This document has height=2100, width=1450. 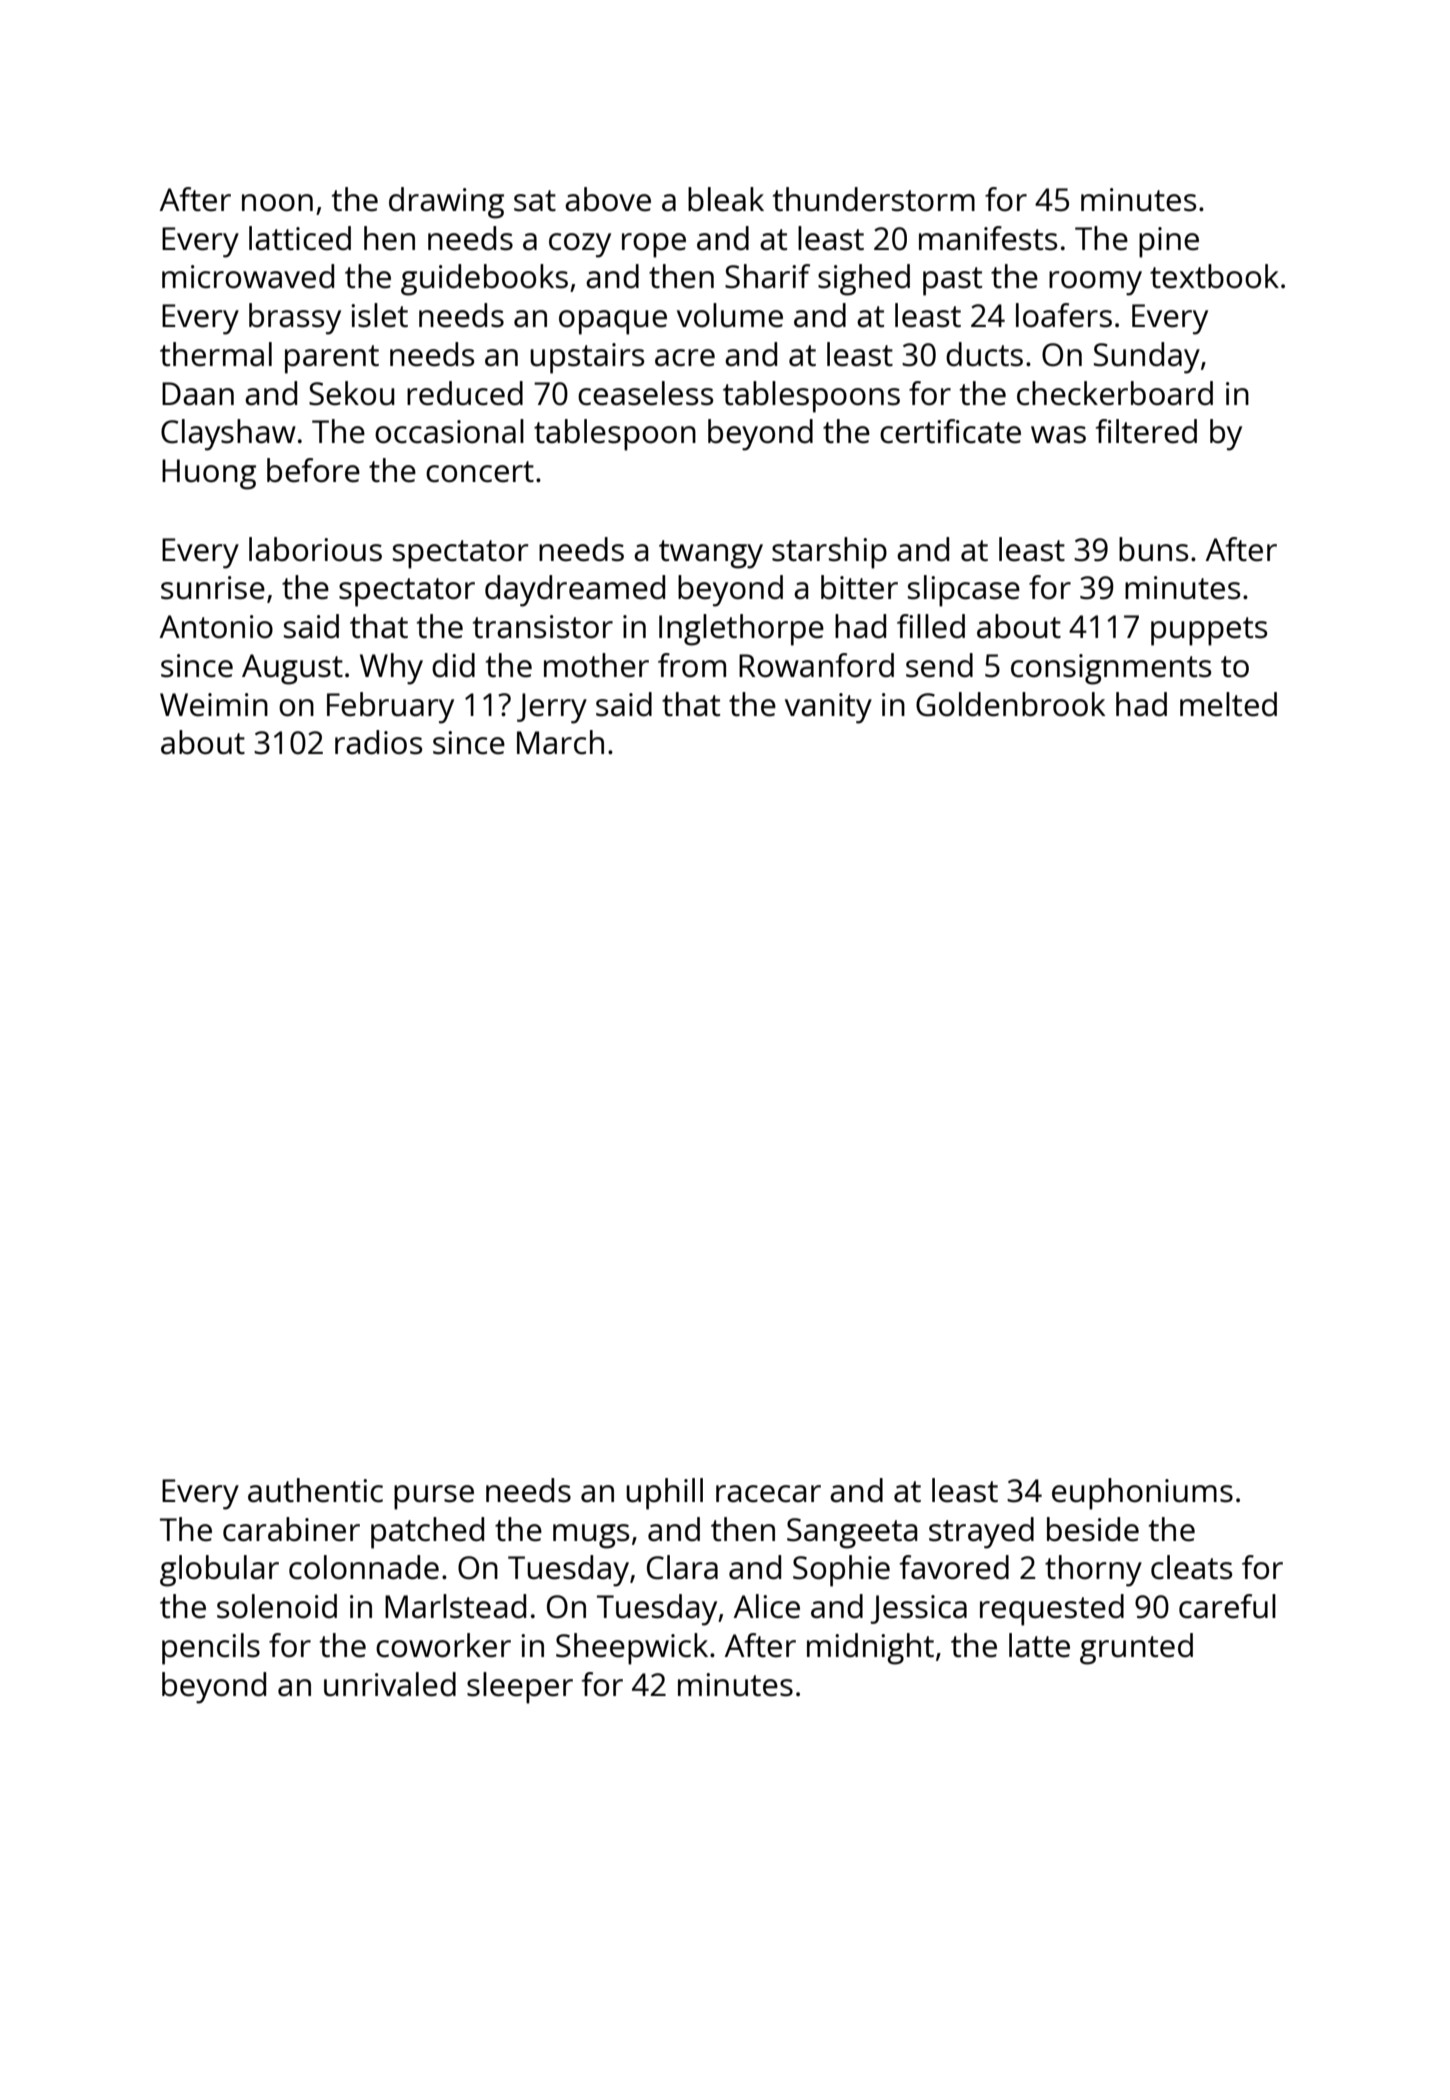 What do you see at coordinates (1111, 669) in the document?
I see `consignments` at bounding box center [1111, 669].
